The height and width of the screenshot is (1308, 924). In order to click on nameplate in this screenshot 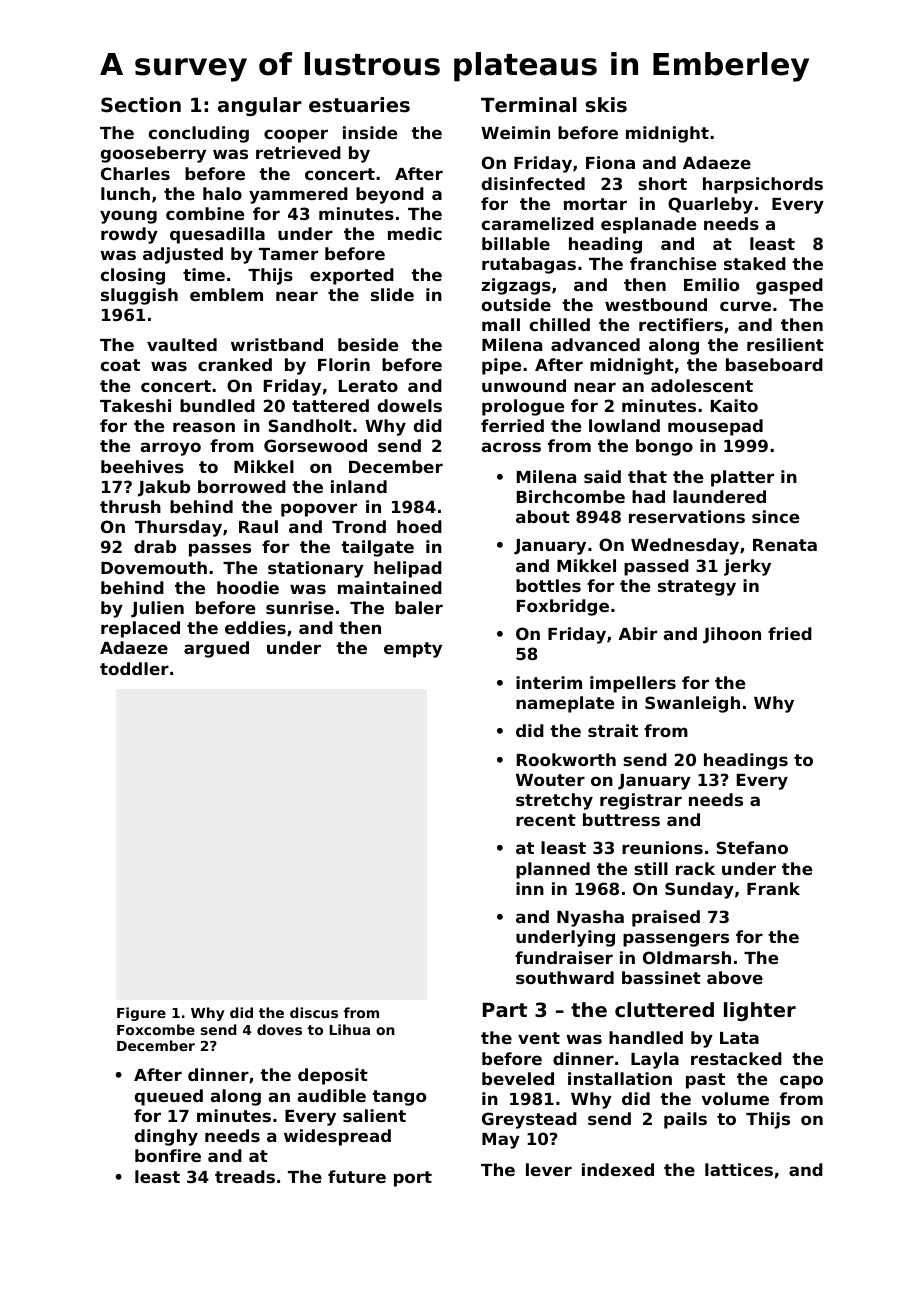, I will do `click(565, 704)`.
